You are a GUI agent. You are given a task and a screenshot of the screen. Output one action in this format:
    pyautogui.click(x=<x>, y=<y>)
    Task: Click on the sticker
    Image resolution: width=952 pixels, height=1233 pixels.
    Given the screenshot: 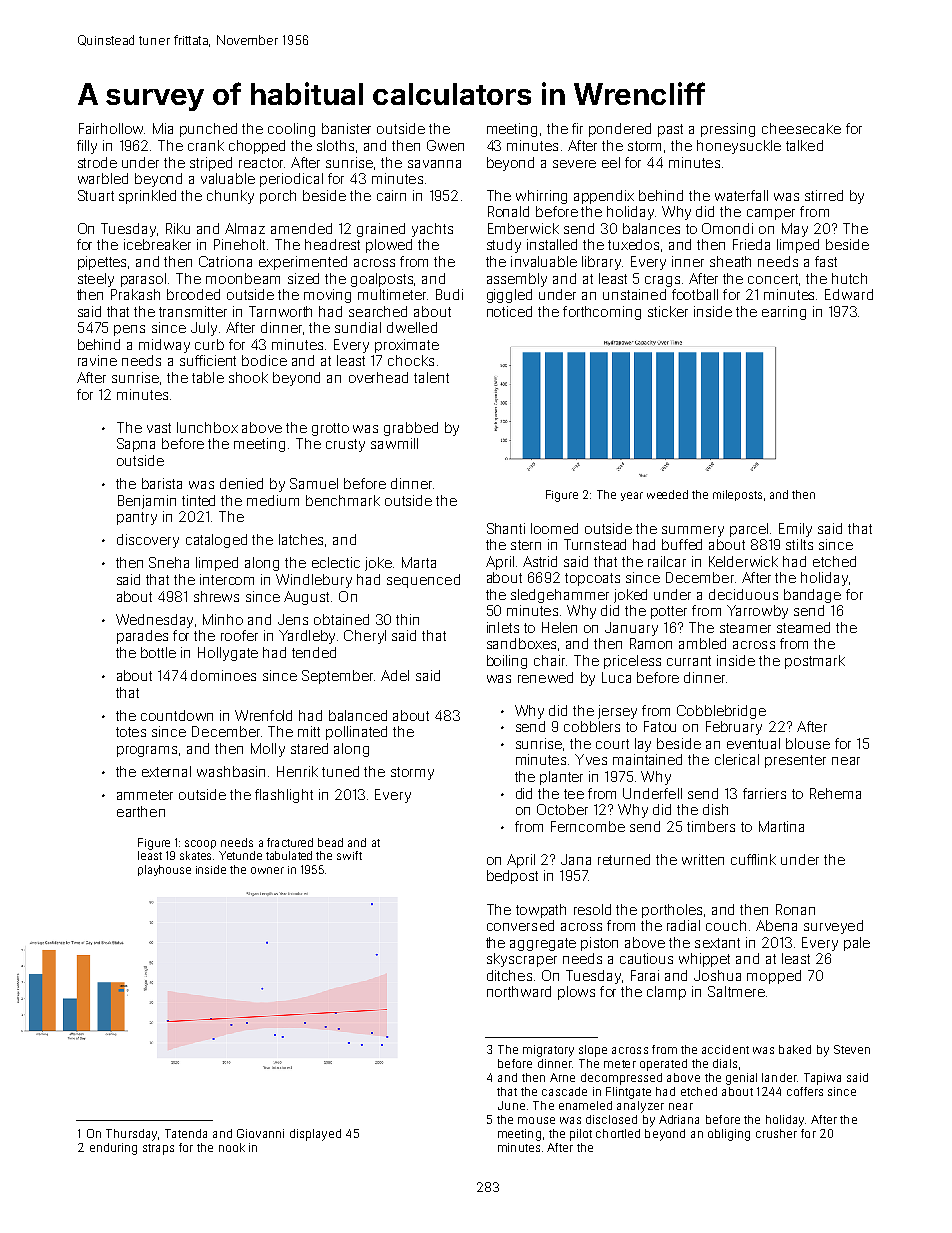 What is the action you would take?
    pyautogui.click(x=668, y=311)
